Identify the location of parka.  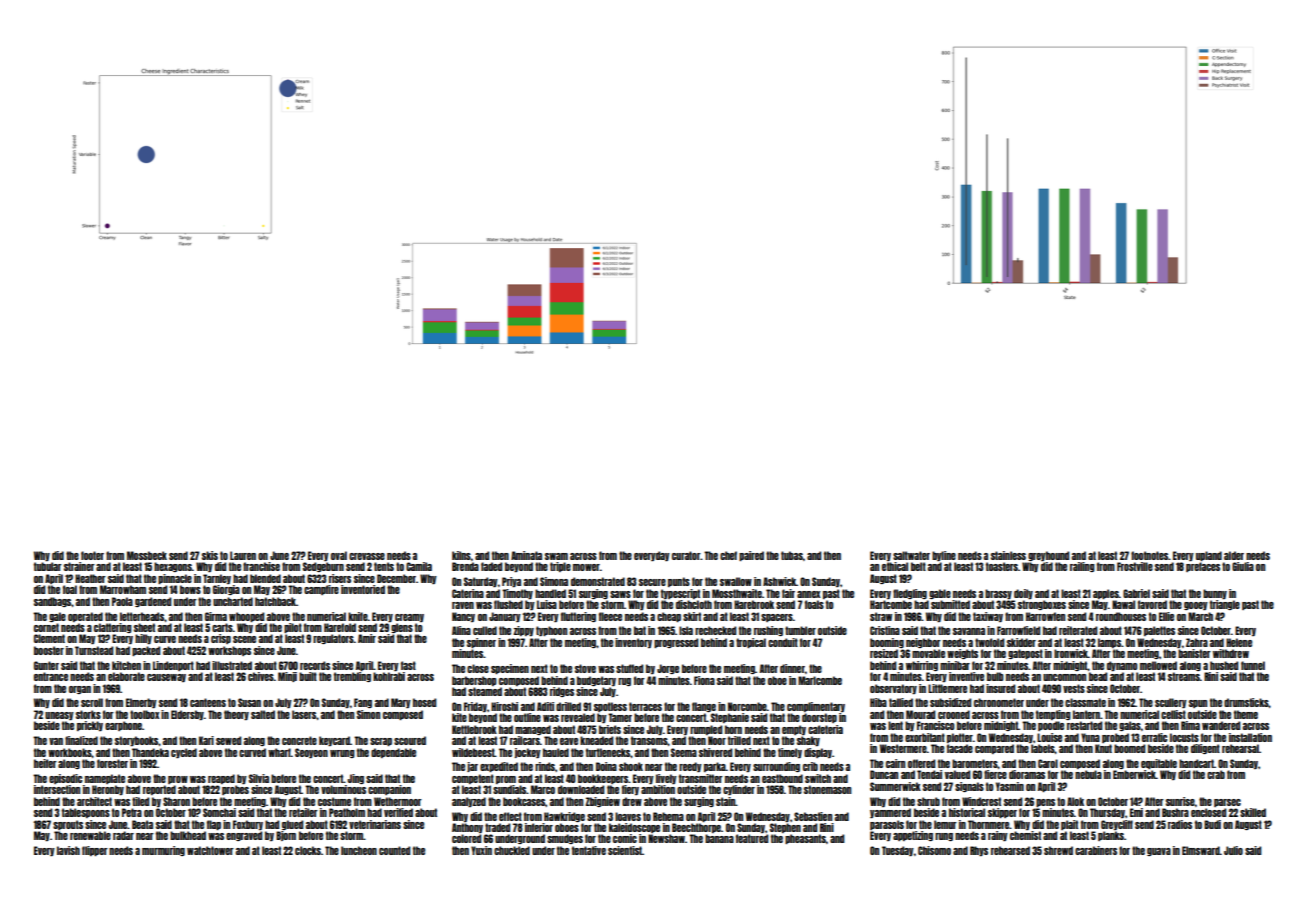
(715, 767).
